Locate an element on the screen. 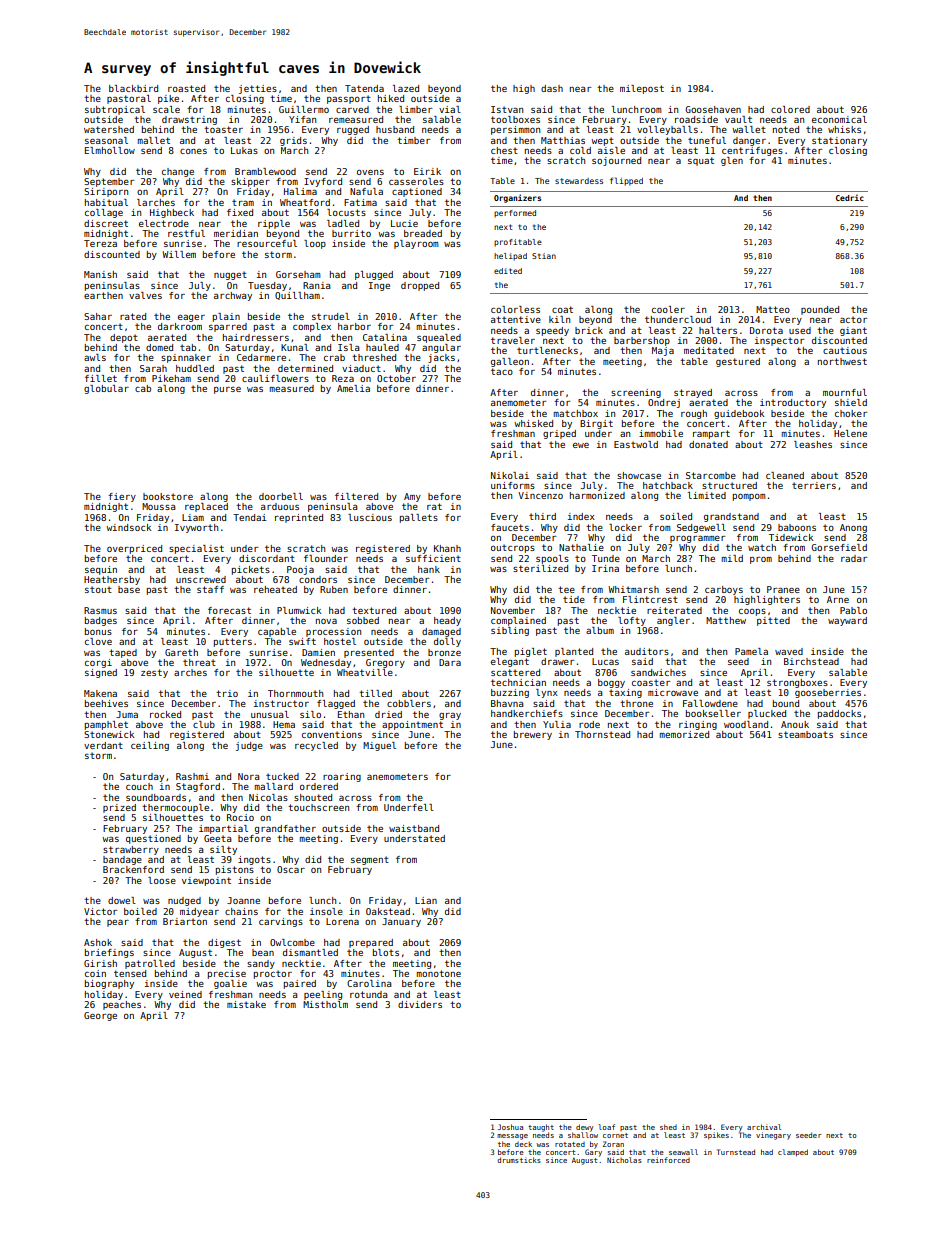  roasted is located at coordinates (186, 88).
